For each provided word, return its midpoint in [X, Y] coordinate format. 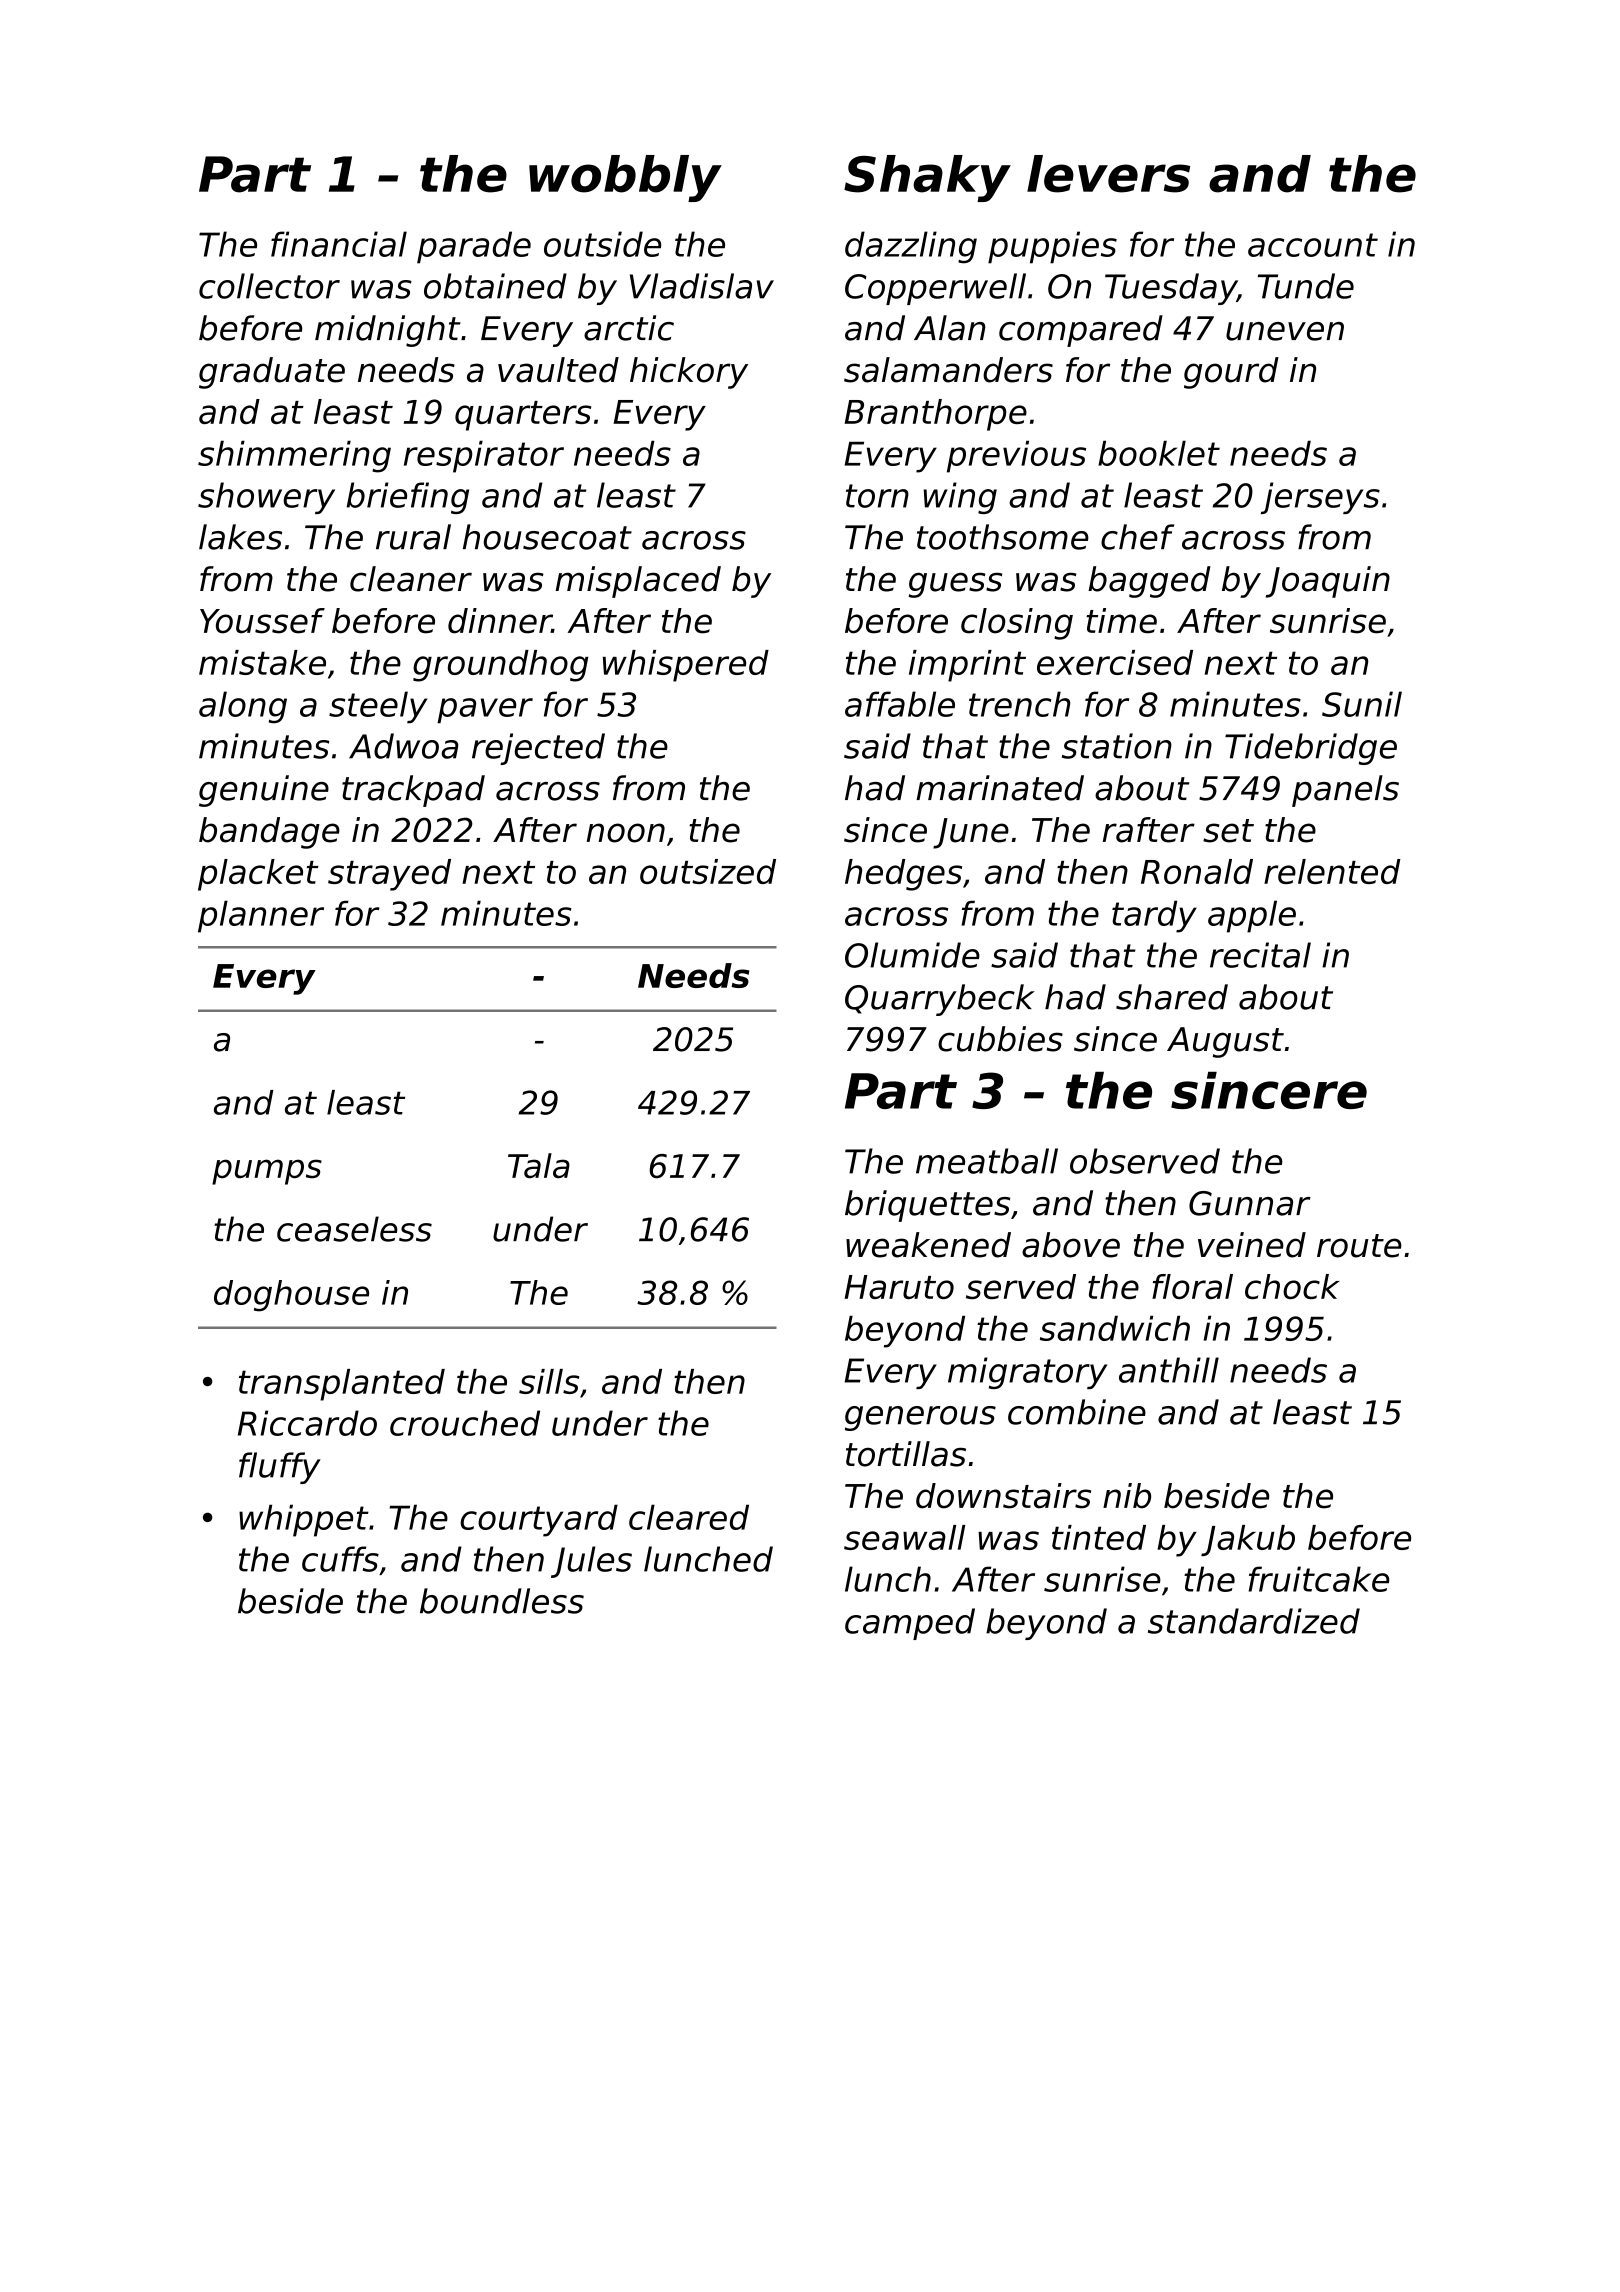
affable [900, 704]
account [1313, 245]
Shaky [927, 178]
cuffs [340, 1559]
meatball [987, 1161]
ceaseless [354, 1229]
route [1359, 1246]
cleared [689, 1517]
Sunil [1362, 704]
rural [413, 537]
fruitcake [1319, 1579]
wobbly [625, 178]
